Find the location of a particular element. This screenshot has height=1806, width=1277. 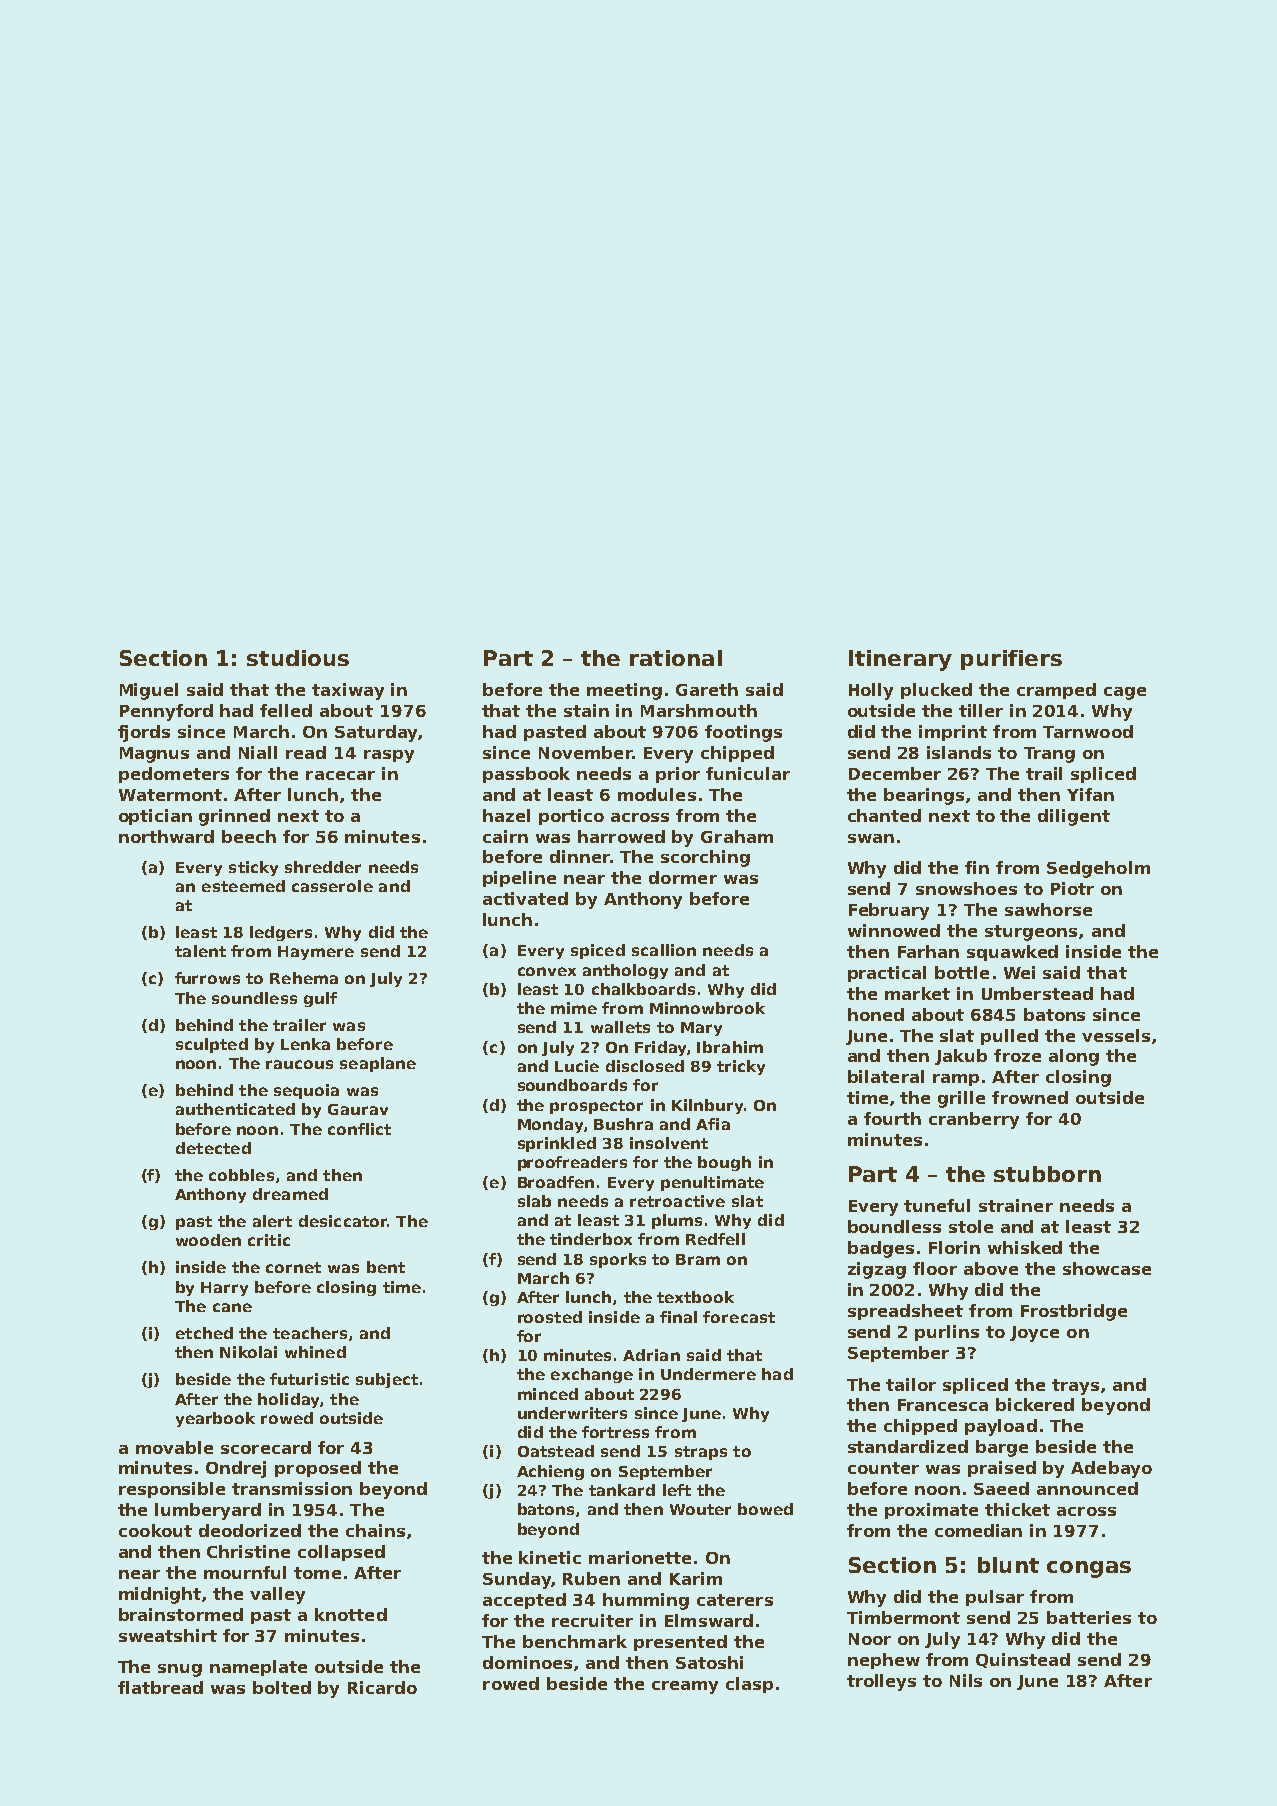

trays is located at coordinates (1075, 1387).
